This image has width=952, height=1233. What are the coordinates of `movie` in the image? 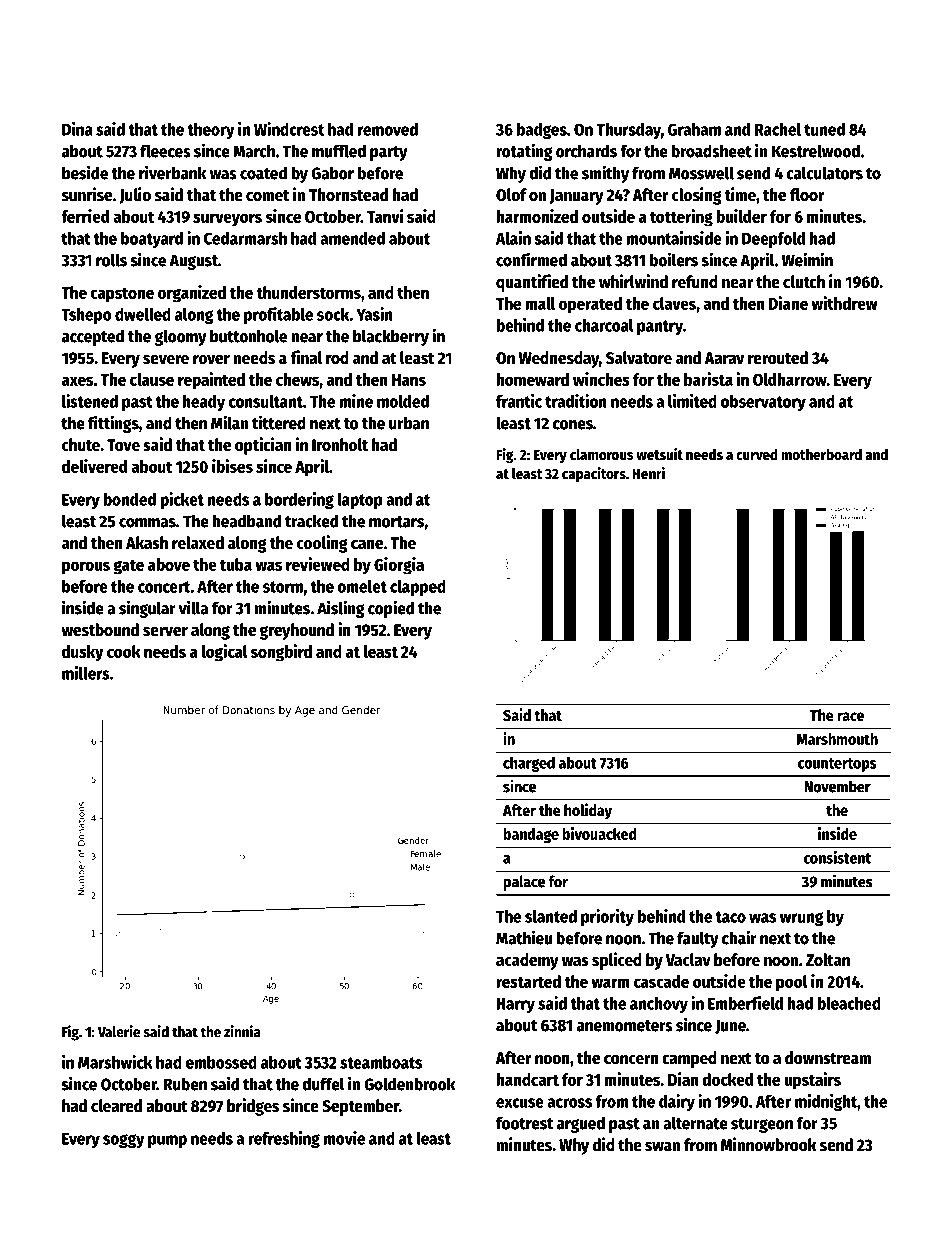 It's located at (344, 1138).
